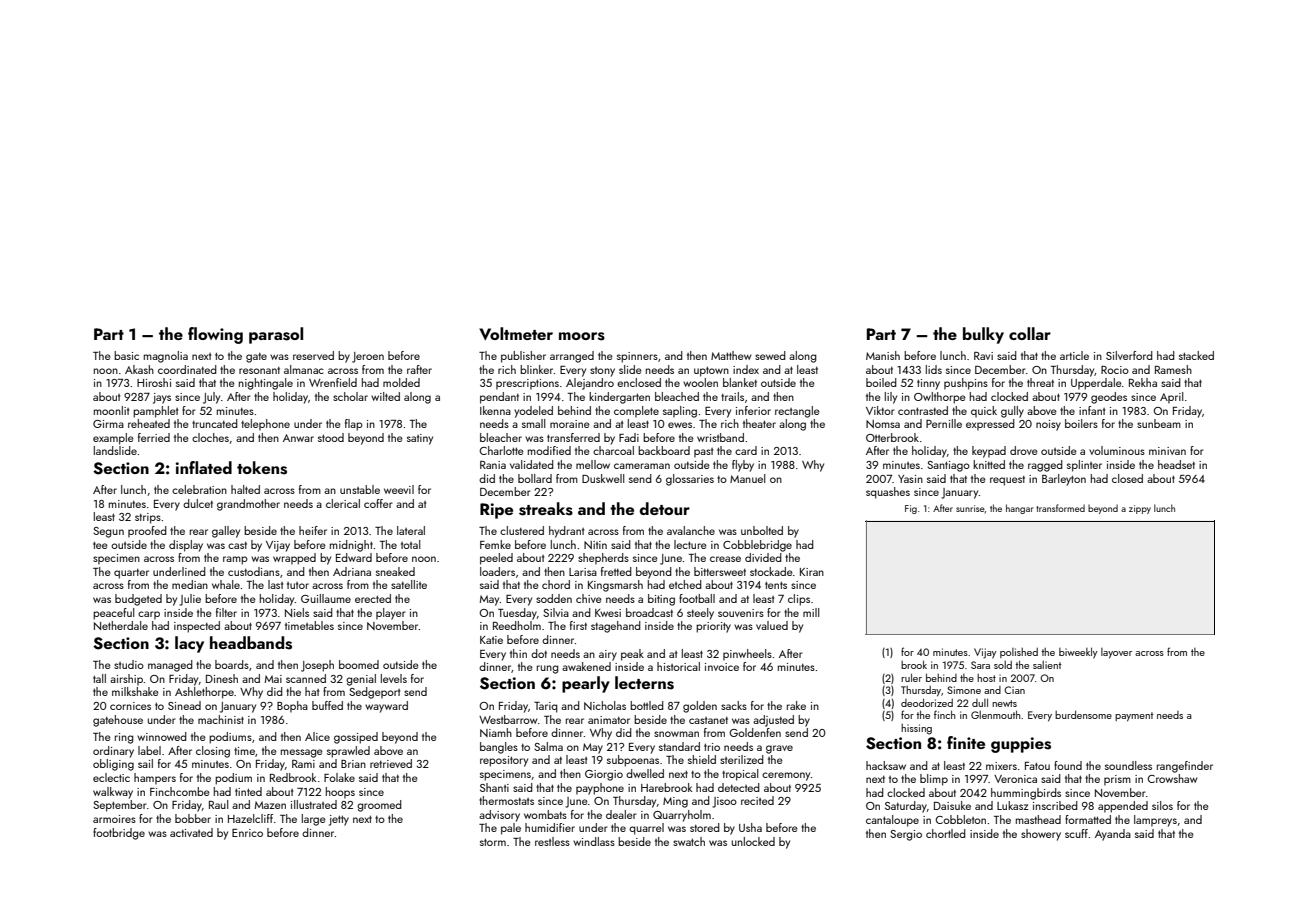  Describe the element at coordinates (204, 467) in the screenshot. I see `inflated` at that location.
